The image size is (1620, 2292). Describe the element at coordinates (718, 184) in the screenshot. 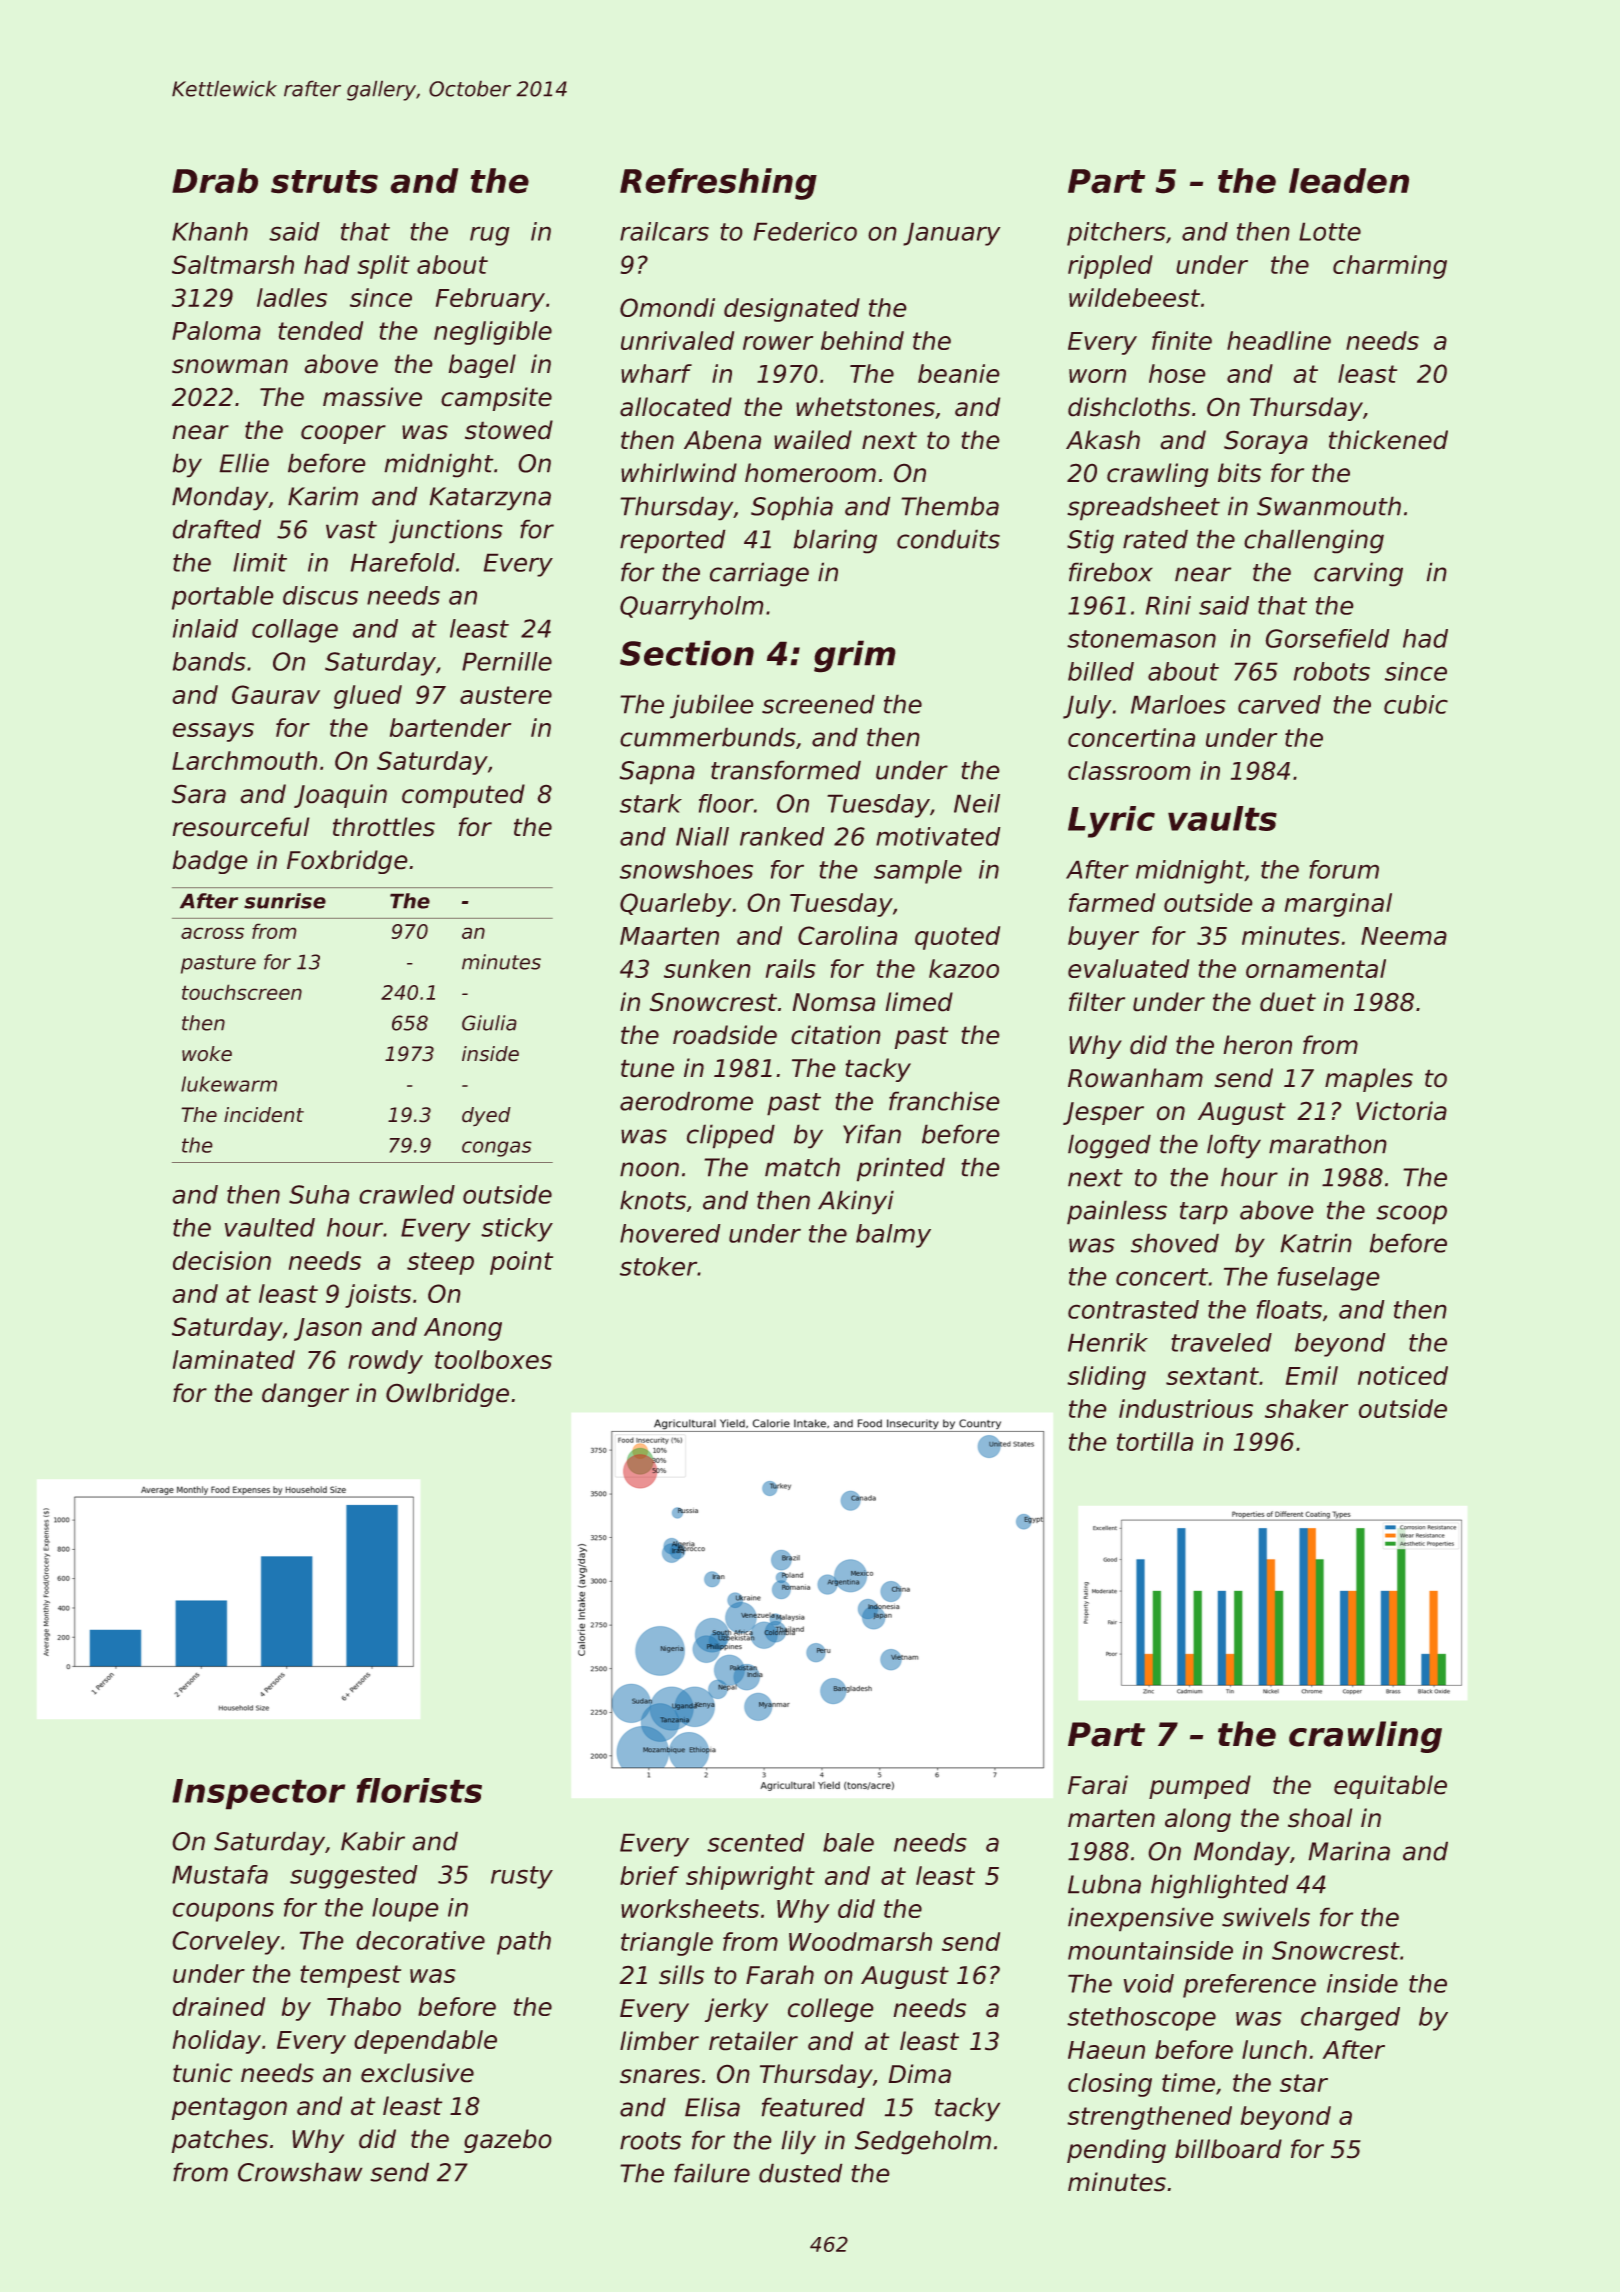

I see `Refreshing` at that location.
